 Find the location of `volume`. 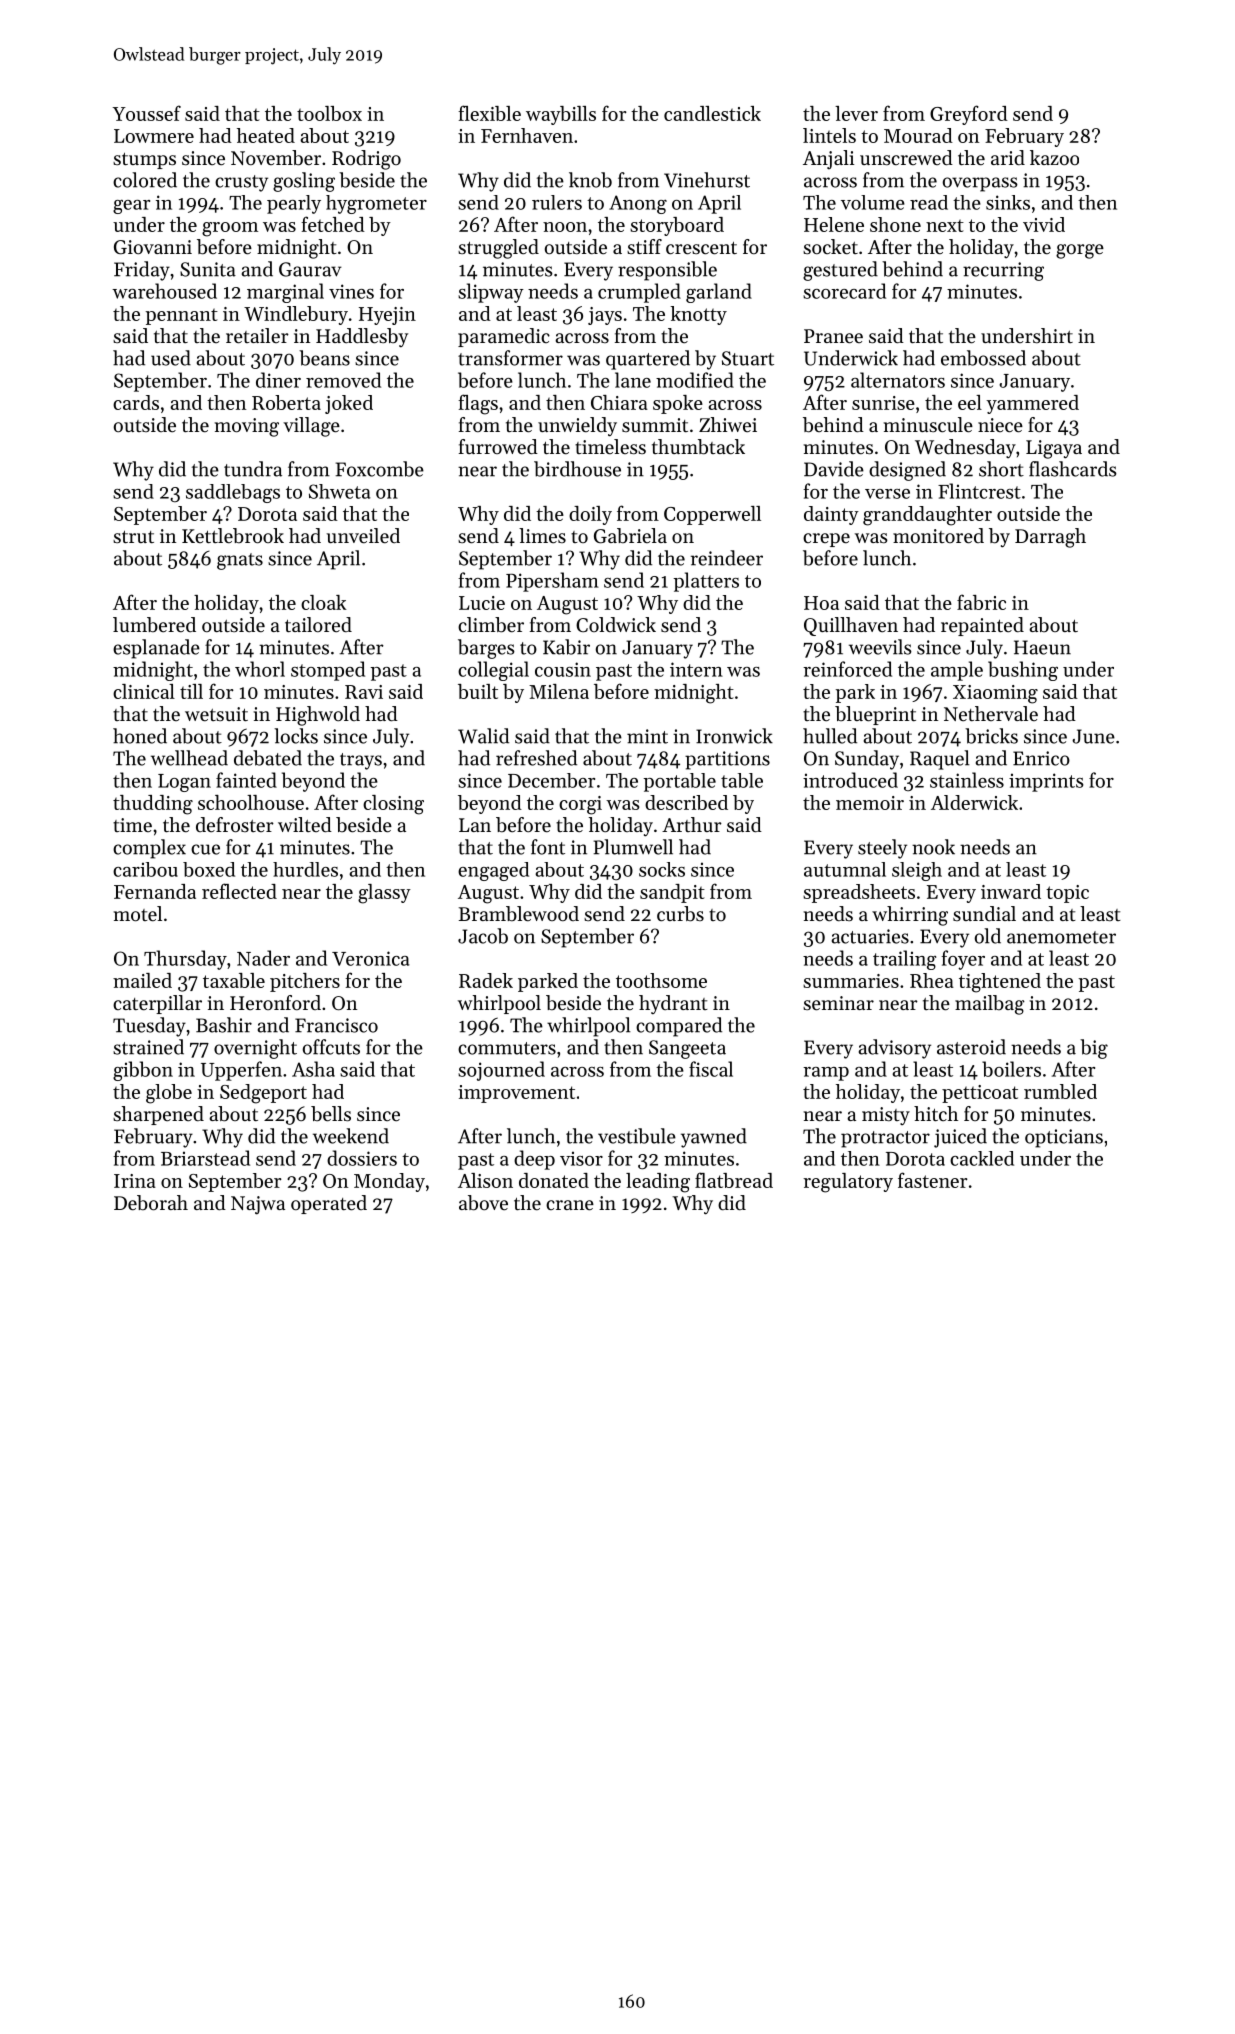

volume is located at coordinates (873, 202).
